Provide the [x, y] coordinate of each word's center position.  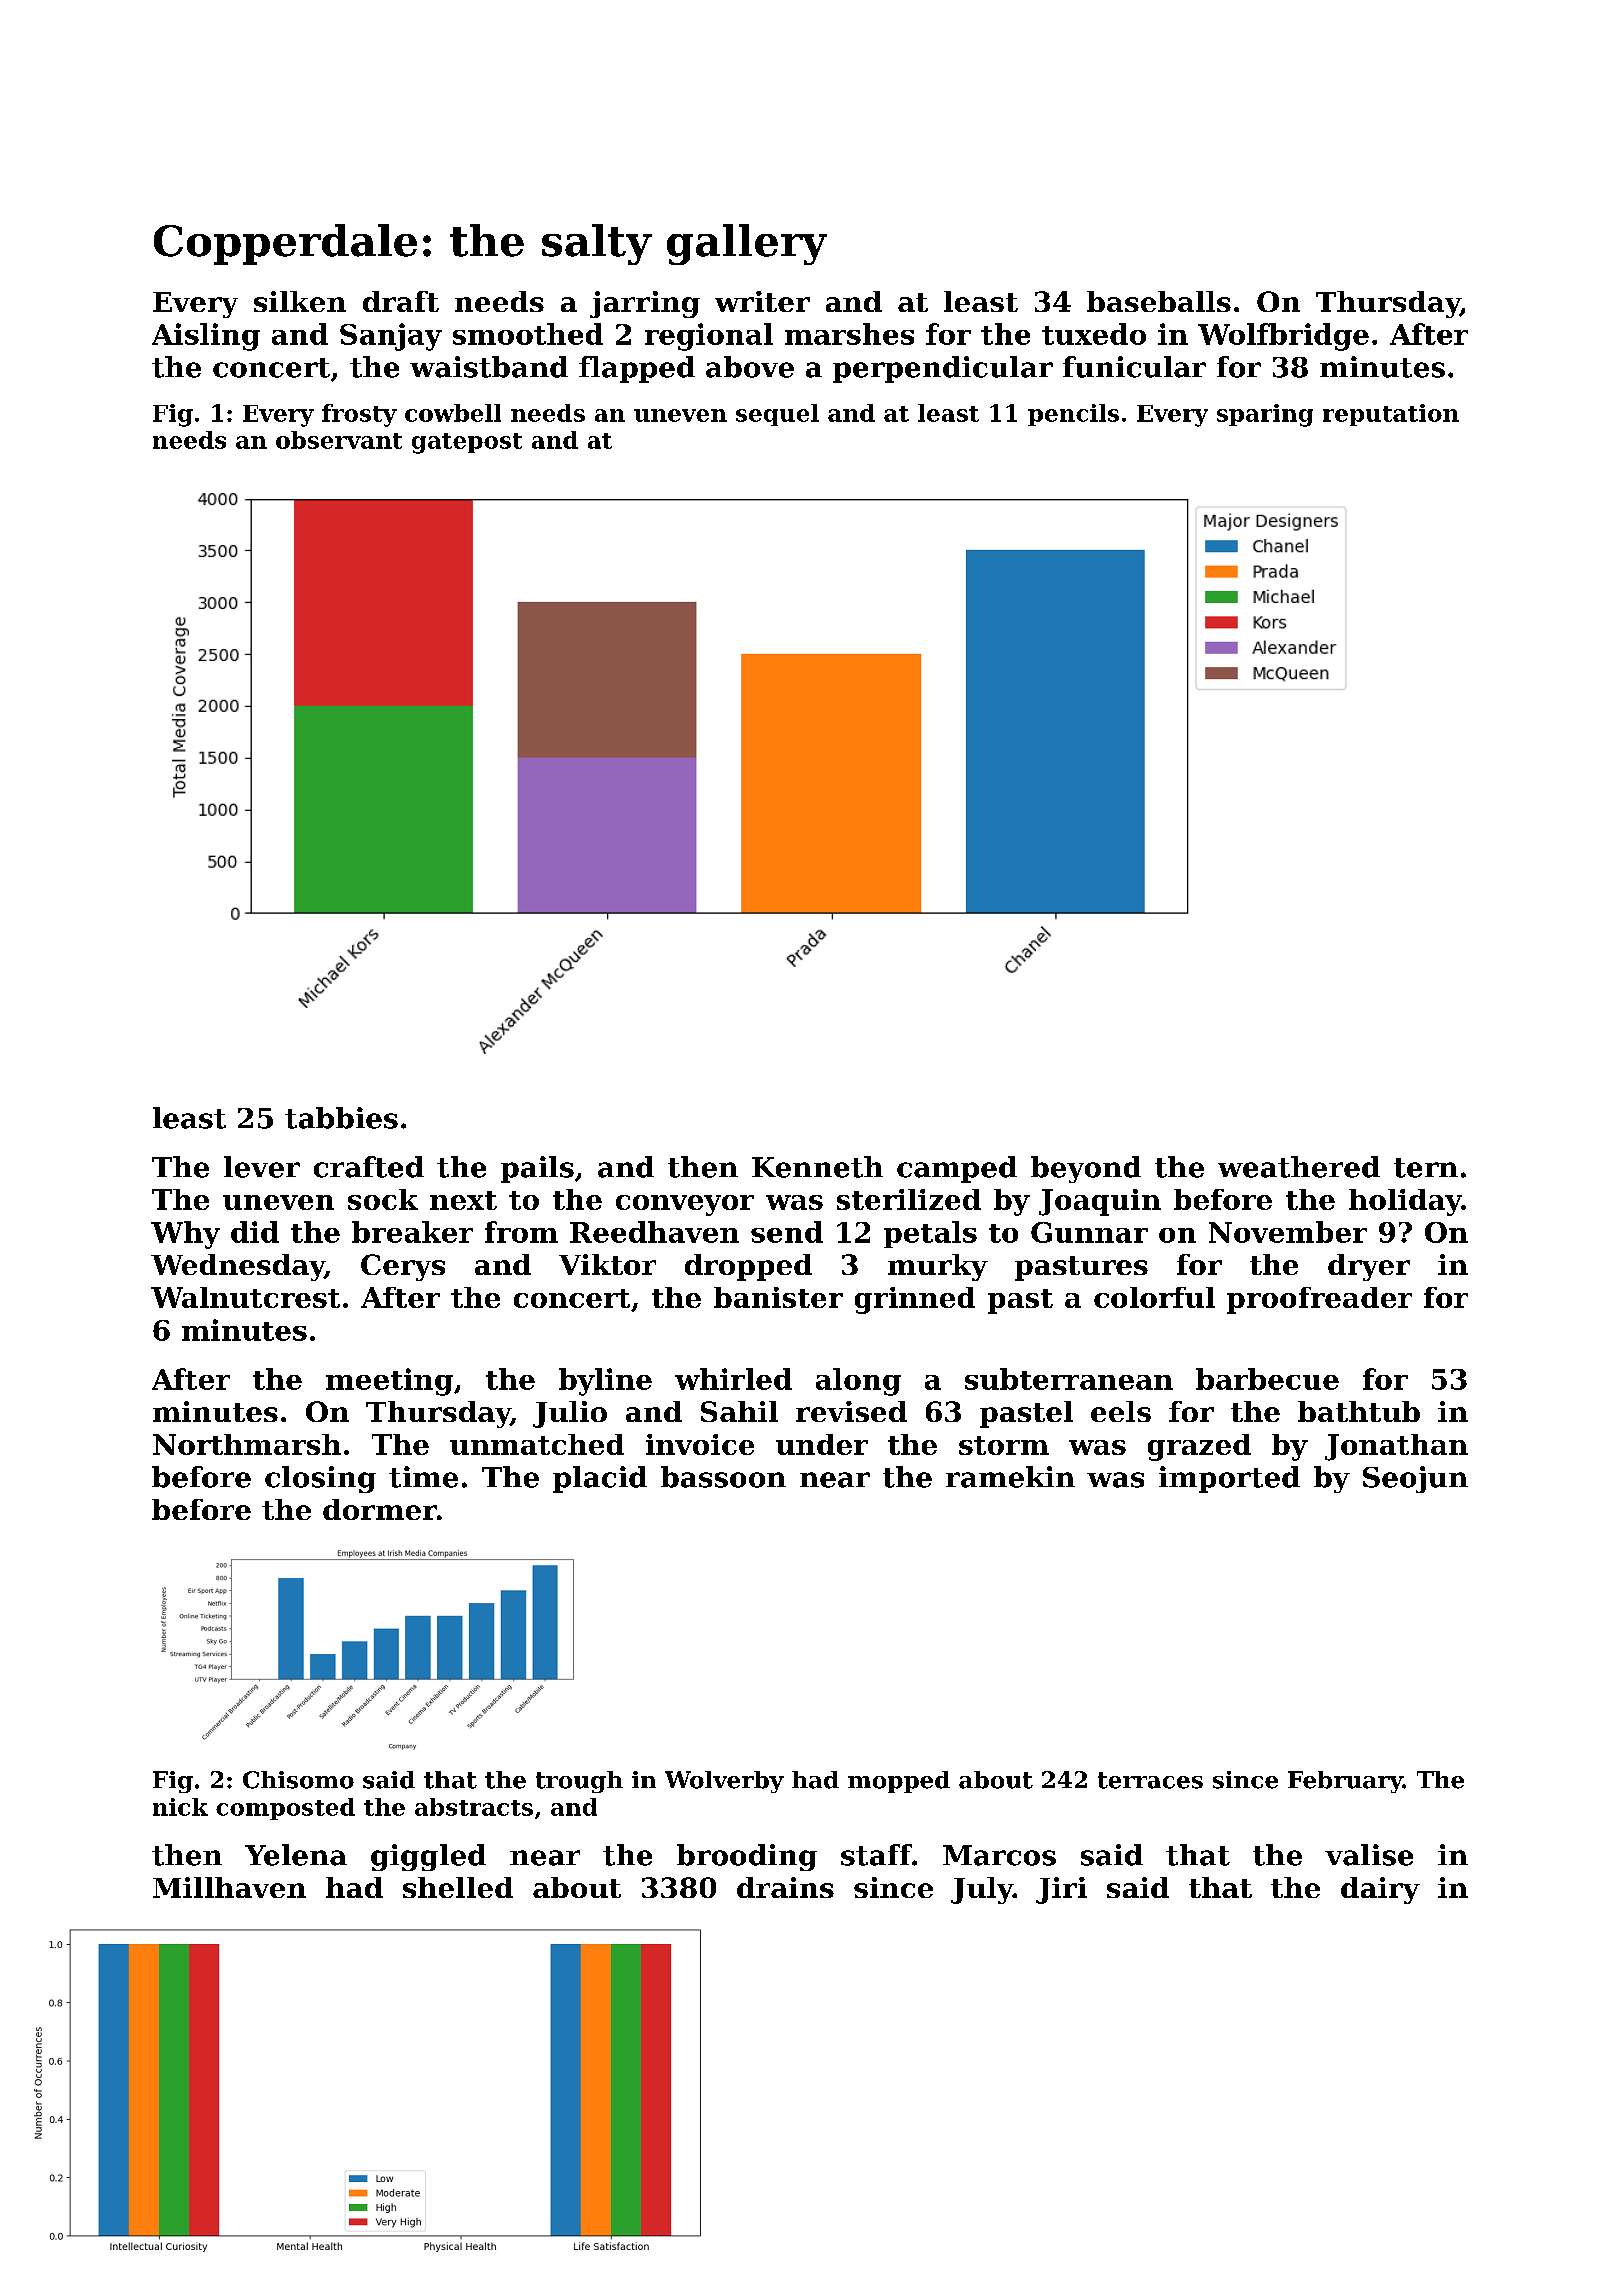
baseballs [1159, 301]
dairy [1380, 1890]
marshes [849, 334]
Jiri [1061, 1890]
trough [579, 1782]
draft [401, 301]
